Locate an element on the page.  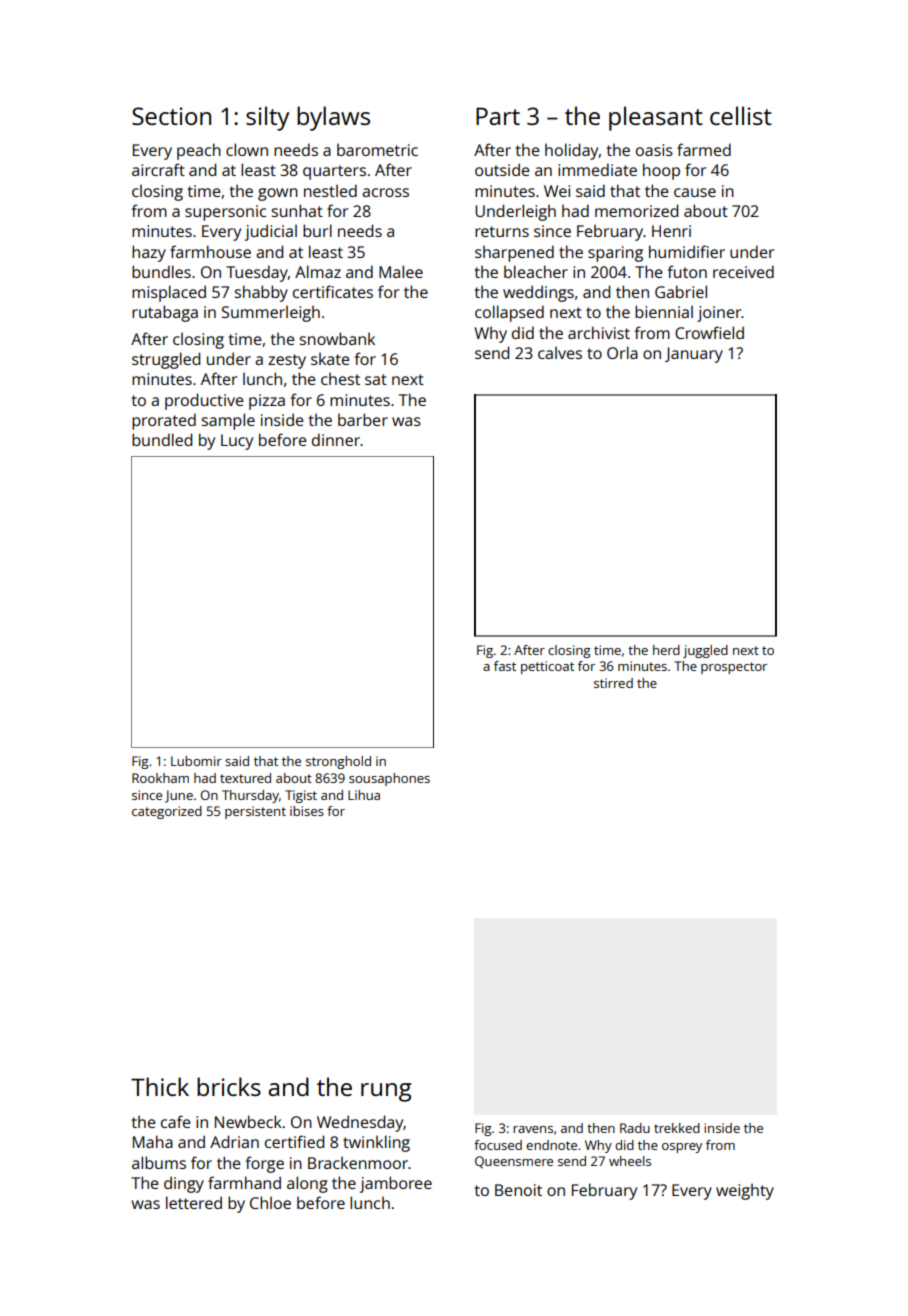
prospector is located at coordinates (734, 668).
